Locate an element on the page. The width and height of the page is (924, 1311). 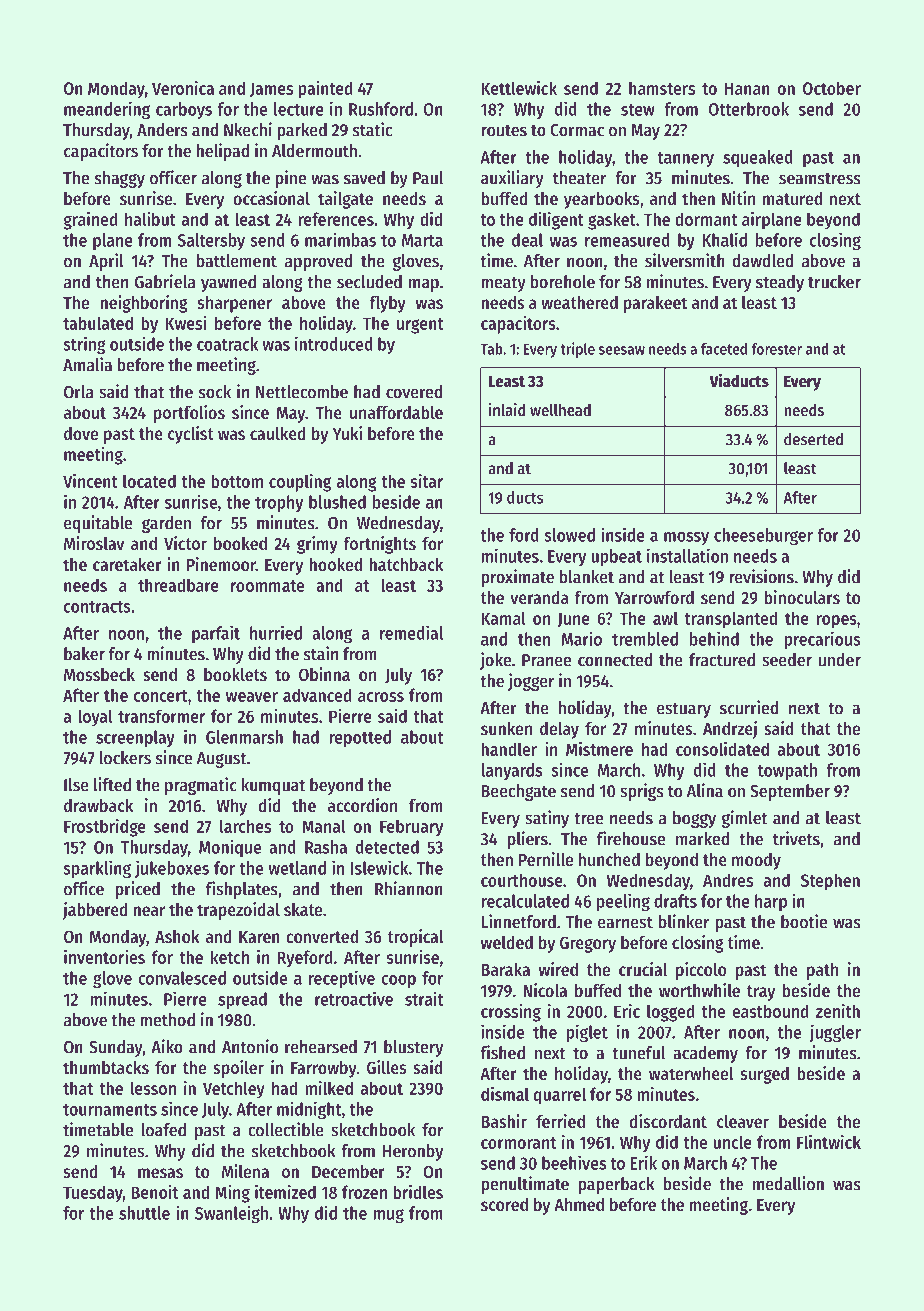
Paul is located at coordinates (428, 178).
